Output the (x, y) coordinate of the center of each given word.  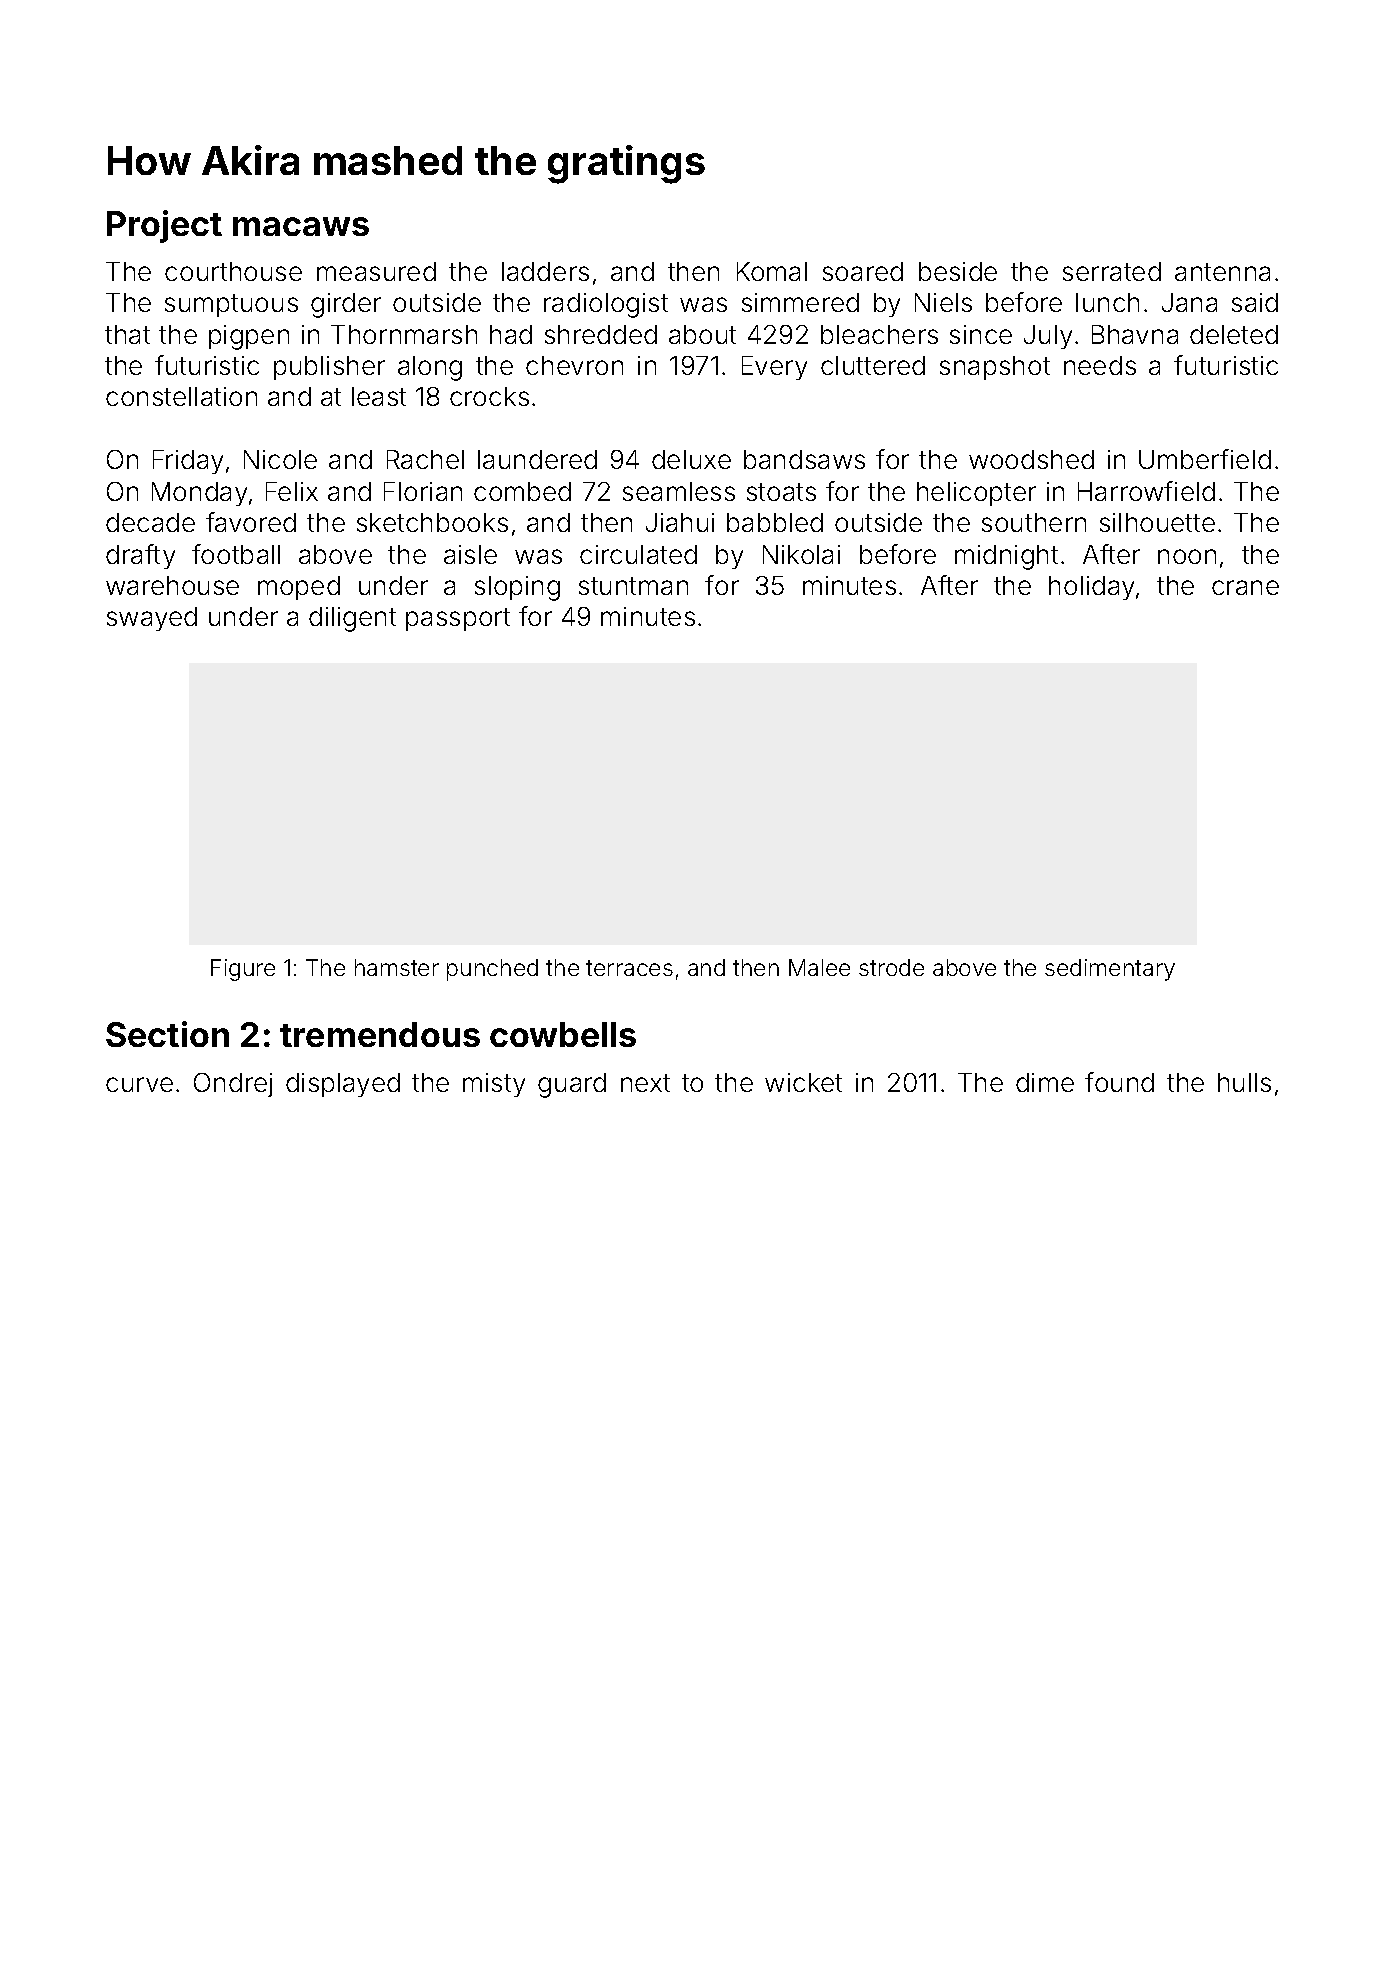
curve (139, 1084)
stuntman (633, 586)
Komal (772, 271)
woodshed (1031, 459)
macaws (301, 226)
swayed (152, 619)
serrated (1112, 271)
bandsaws (804, 459)
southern (1034, 522)
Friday (188, 462)
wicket (803, 1082)
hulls (1244, 1082)
